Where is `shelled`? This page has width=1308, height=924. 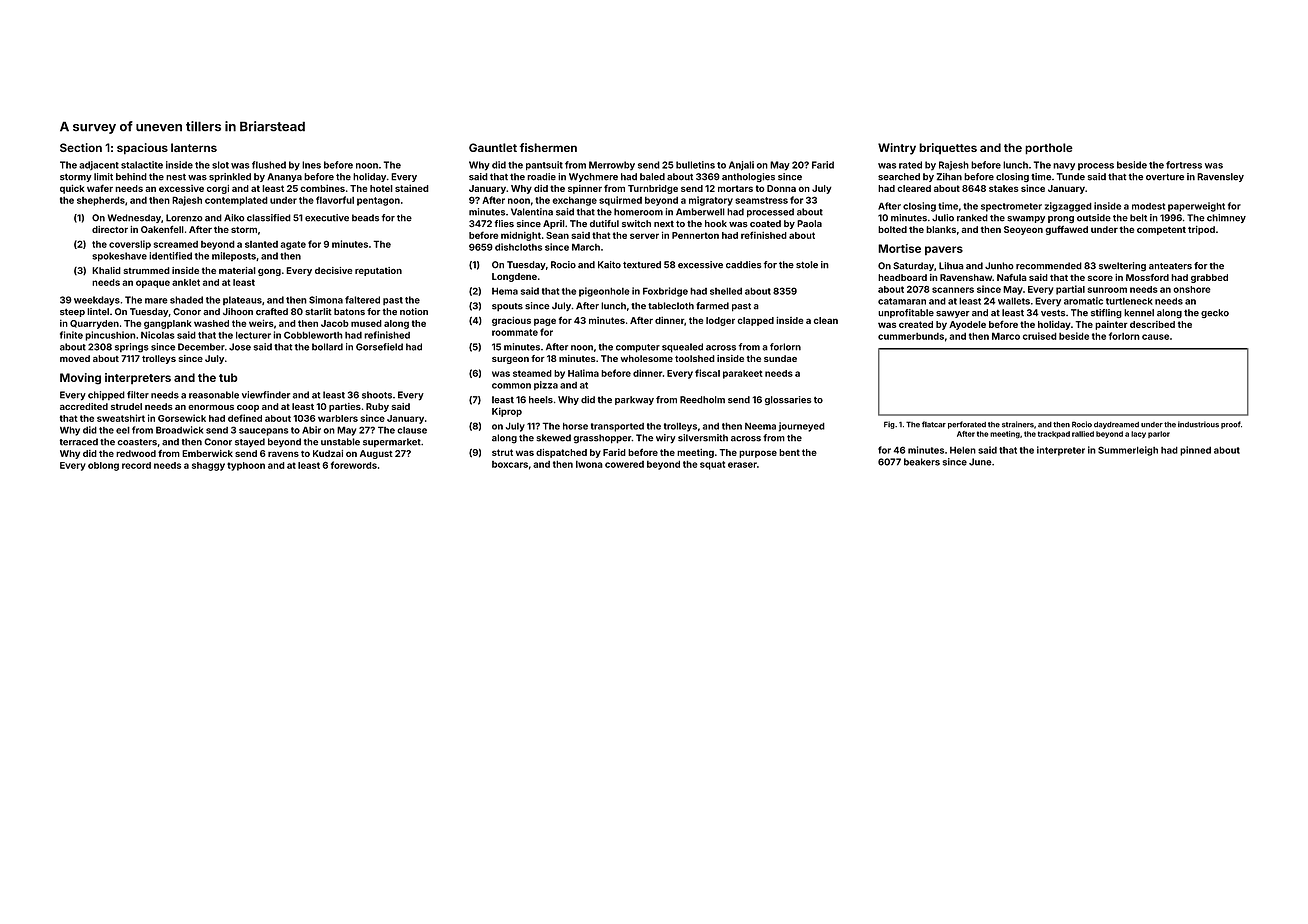 shelled is located at coordinates (726, 291).
